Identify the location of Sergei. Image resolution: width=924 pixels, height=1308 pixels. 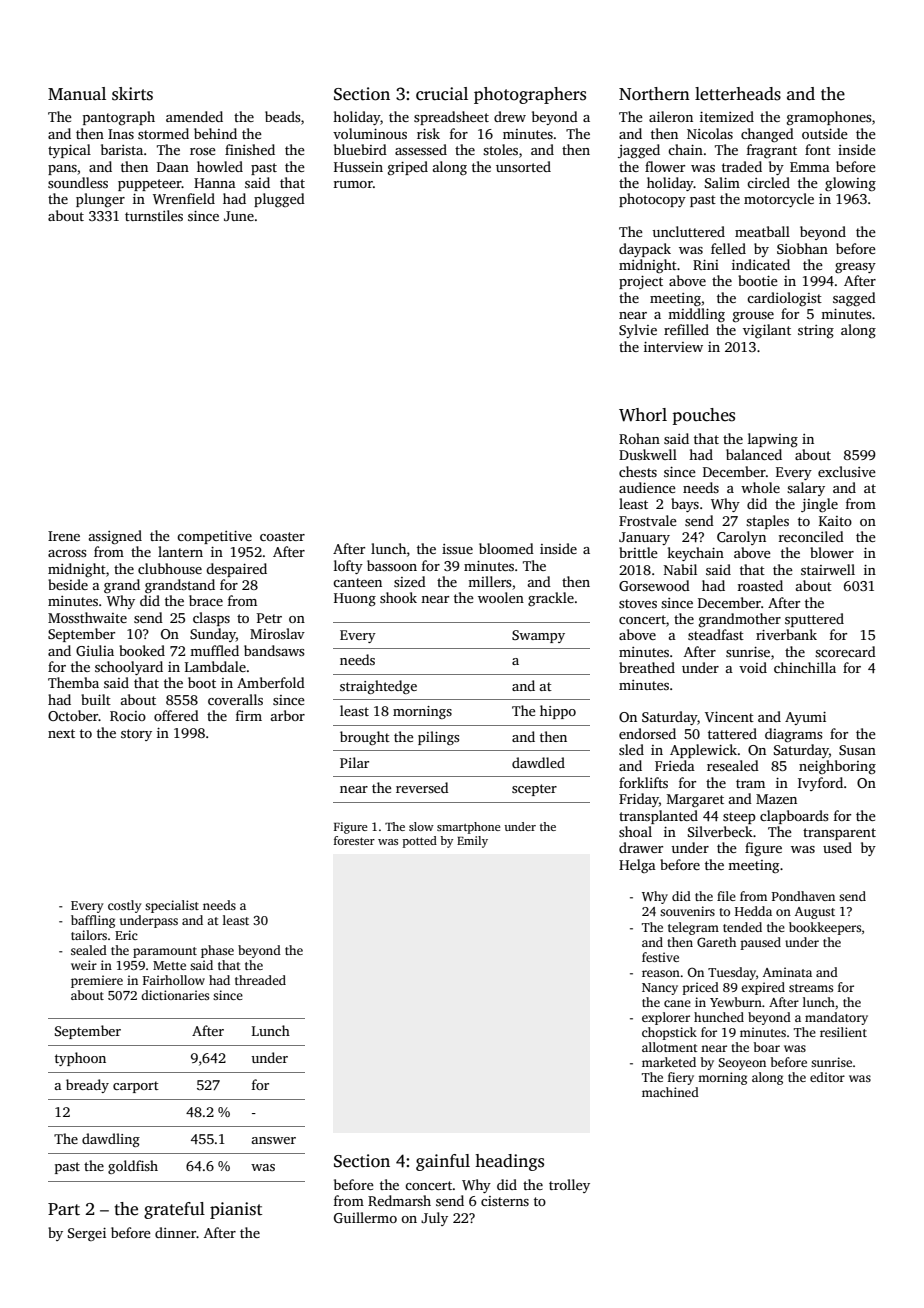
(87, 1234).
